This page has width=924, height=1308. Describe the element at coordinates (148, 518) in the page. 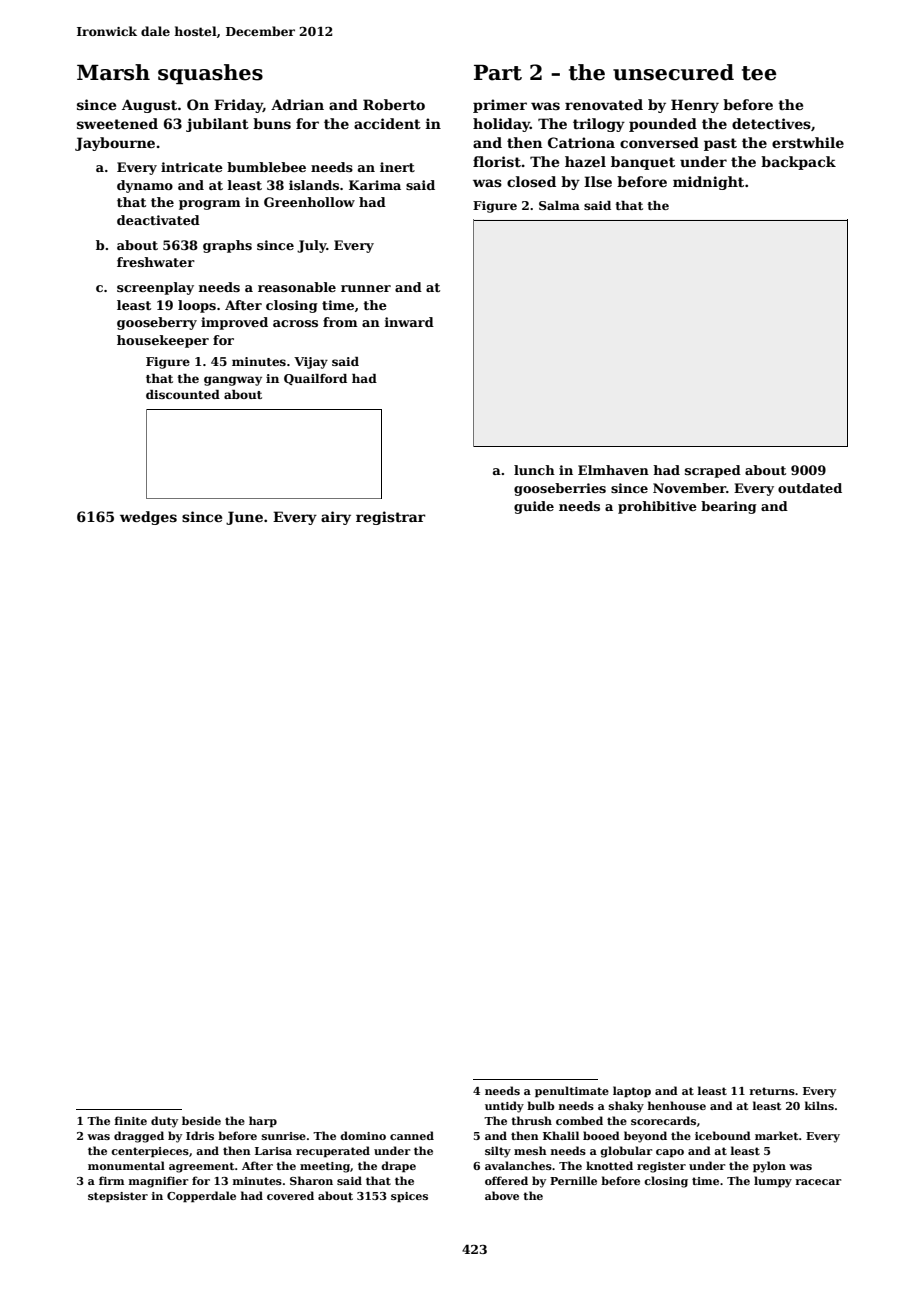

I see `wedges` at that location.
